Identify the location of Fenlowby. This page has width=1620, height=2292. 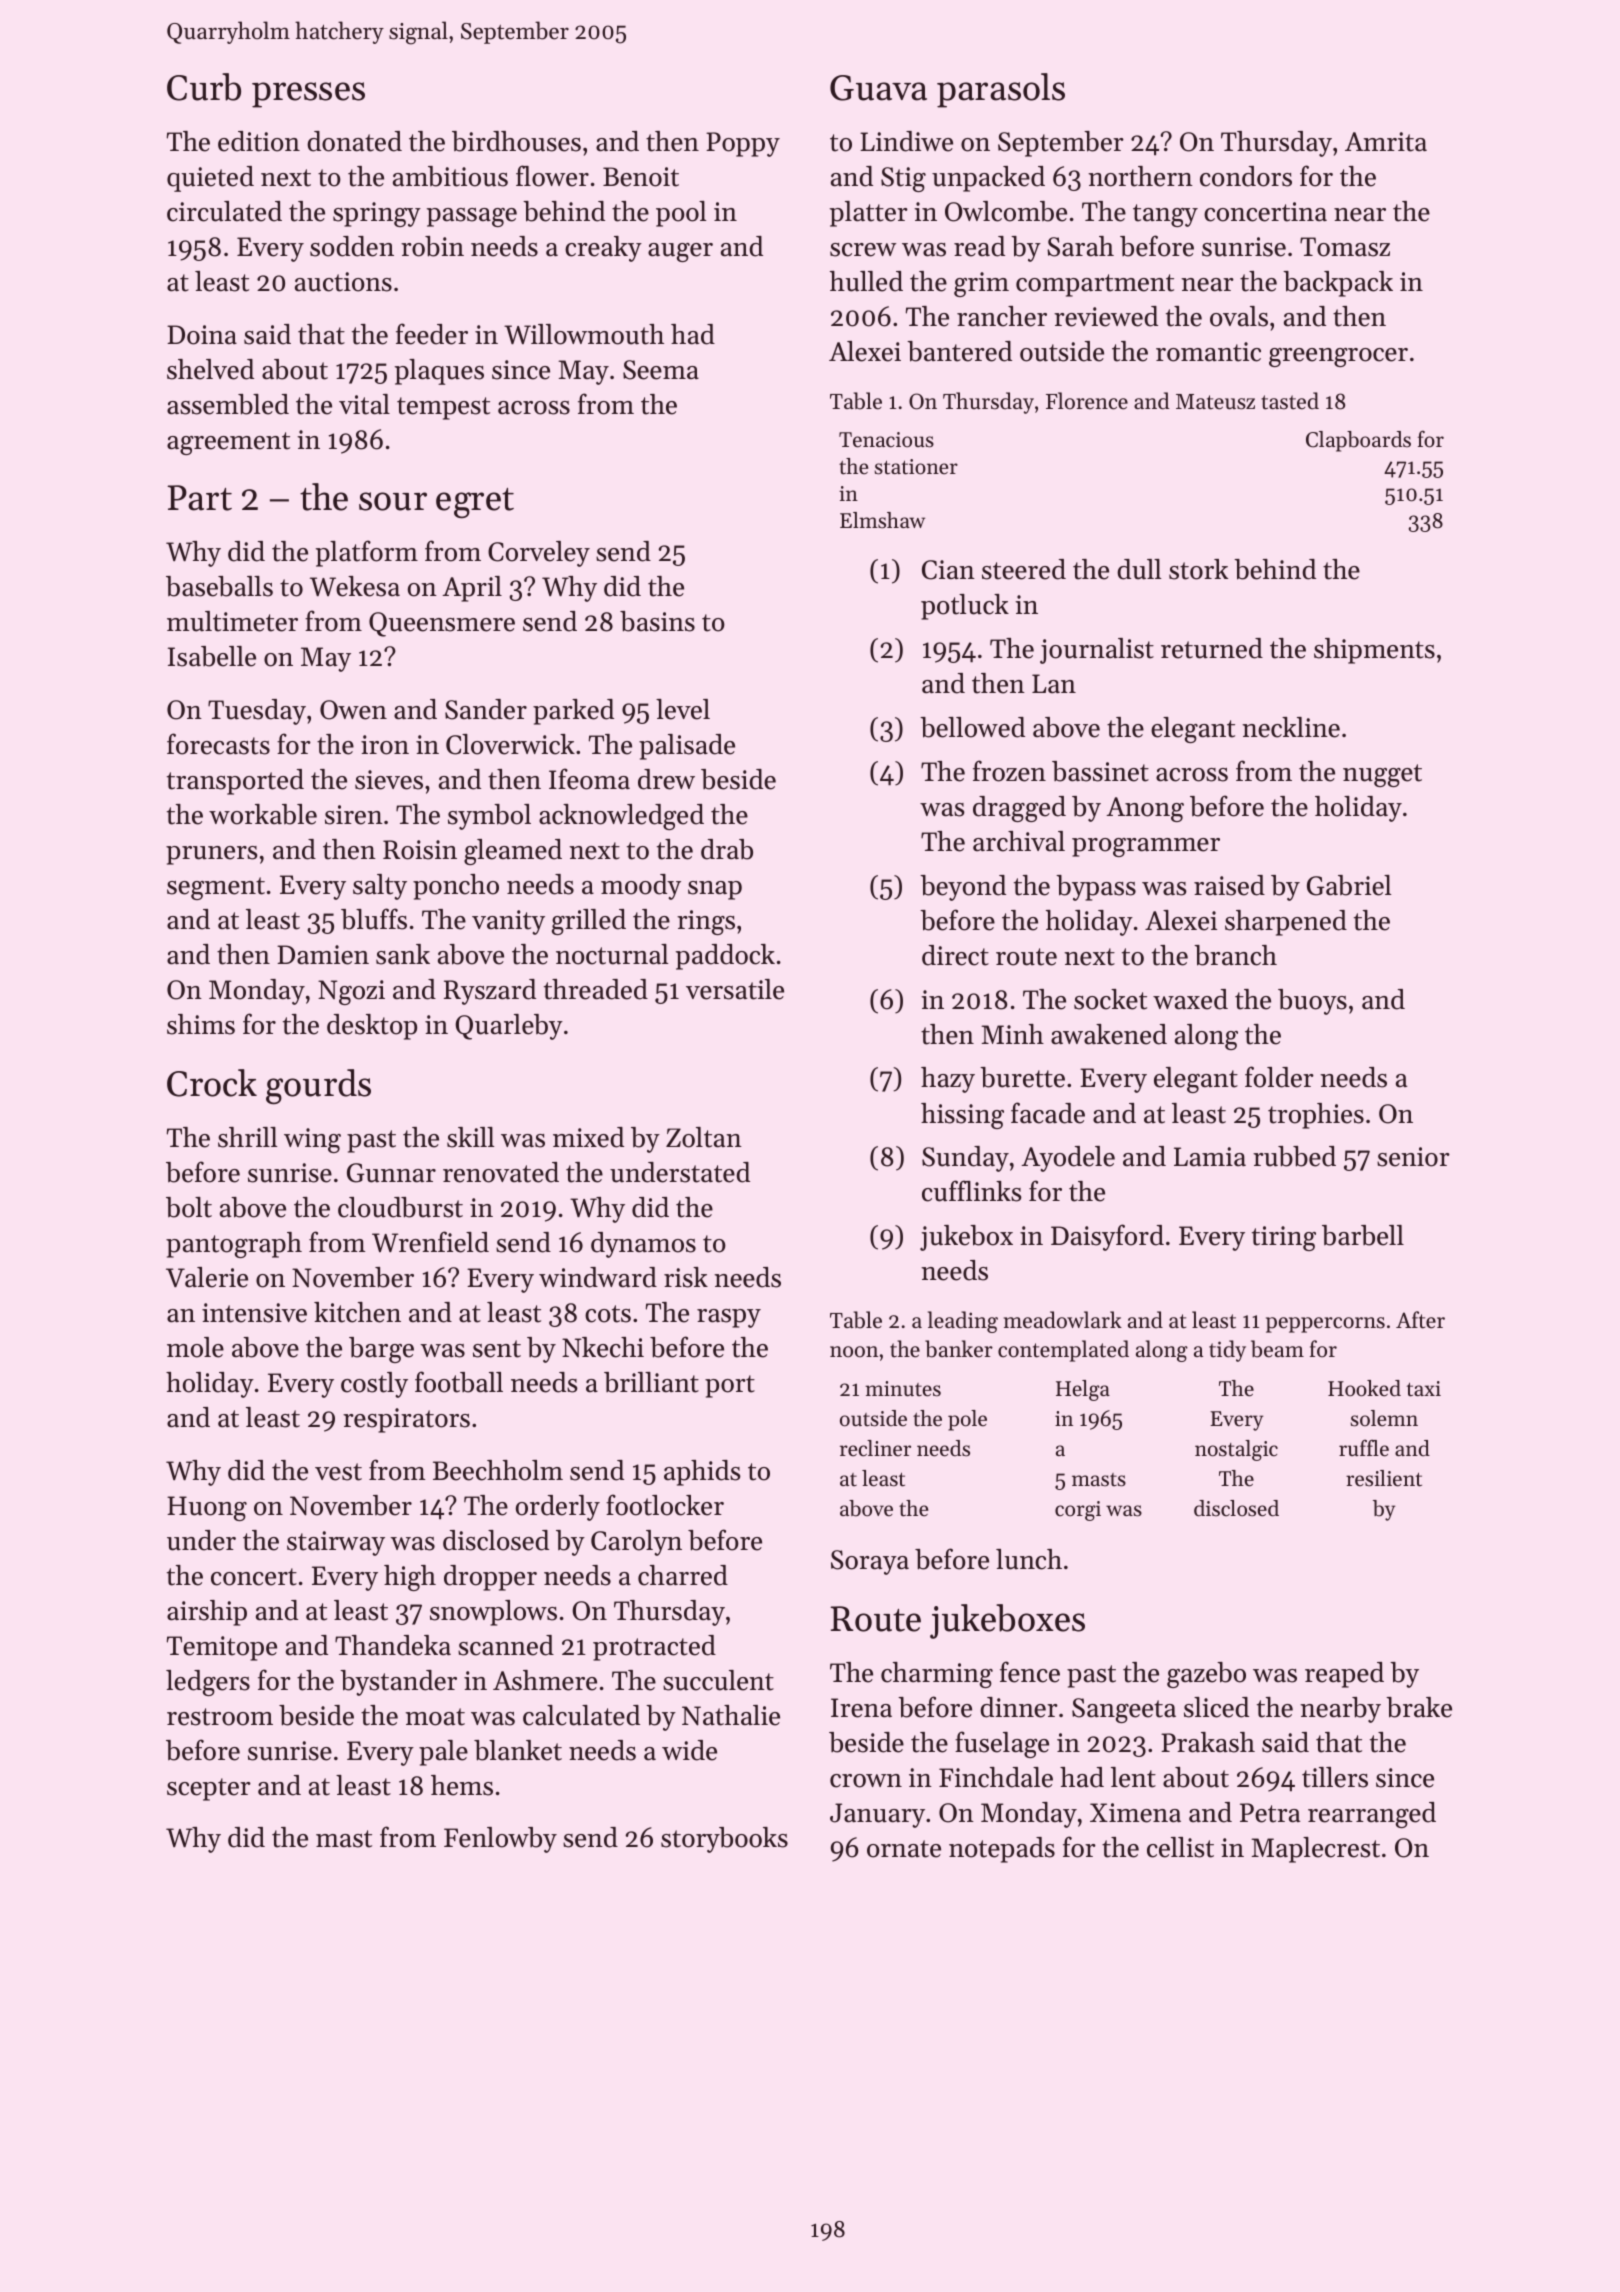
(500, 1840).
